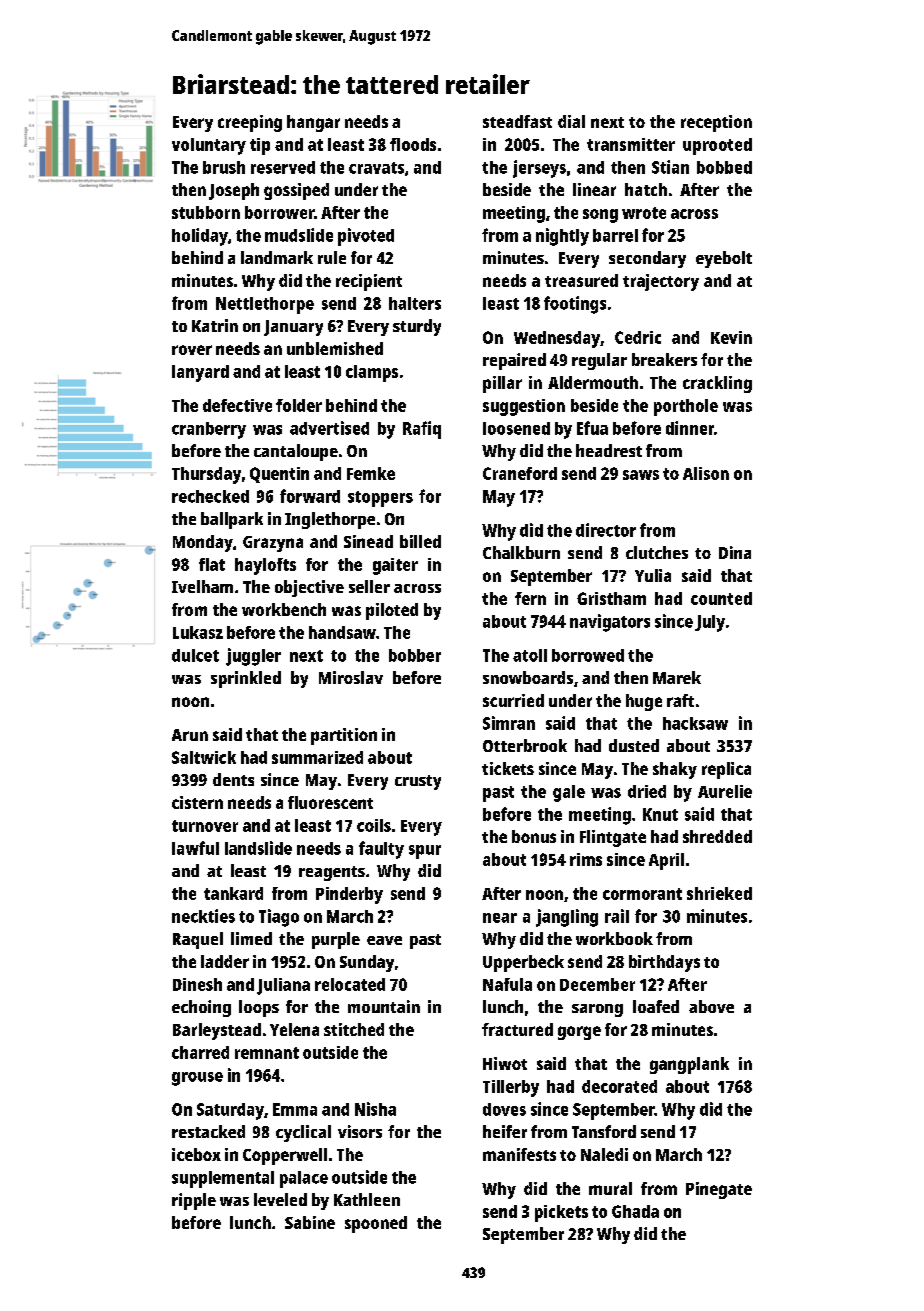 The height and width of the screenshot is (1311, 924). What do you see at coordinates (209, 146) in the screenshot?
I see `voluntary` at bounding box center [209, 146].
